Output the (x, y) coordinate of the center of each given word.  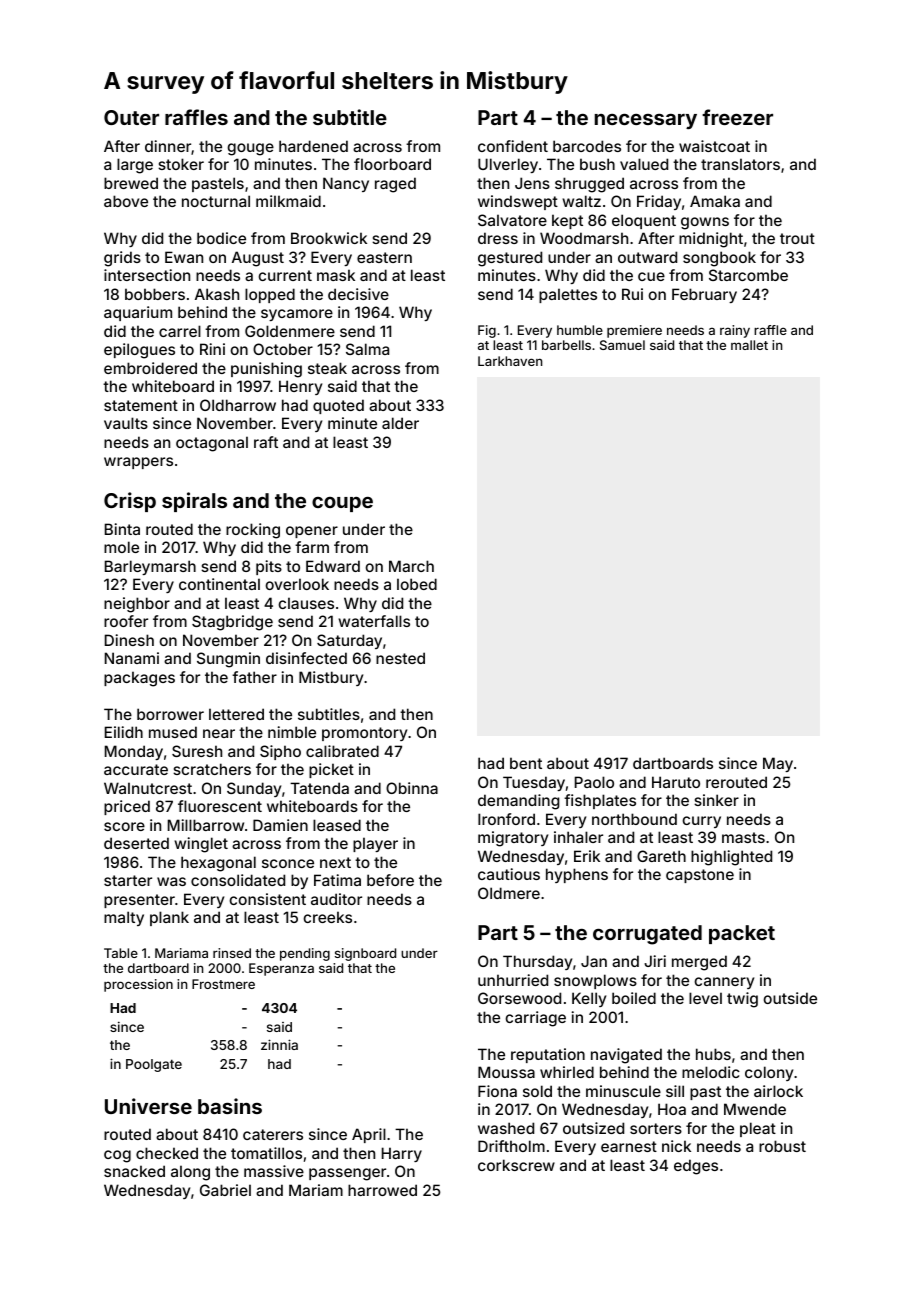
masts (743, 837)
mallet (749, 345)
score (124, 826)
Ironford (506, 819)
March (411, 566)
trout (797, 238)
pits (269, 567)
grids (122, 259)
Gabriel (225, 1190)
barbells (566, 345)
